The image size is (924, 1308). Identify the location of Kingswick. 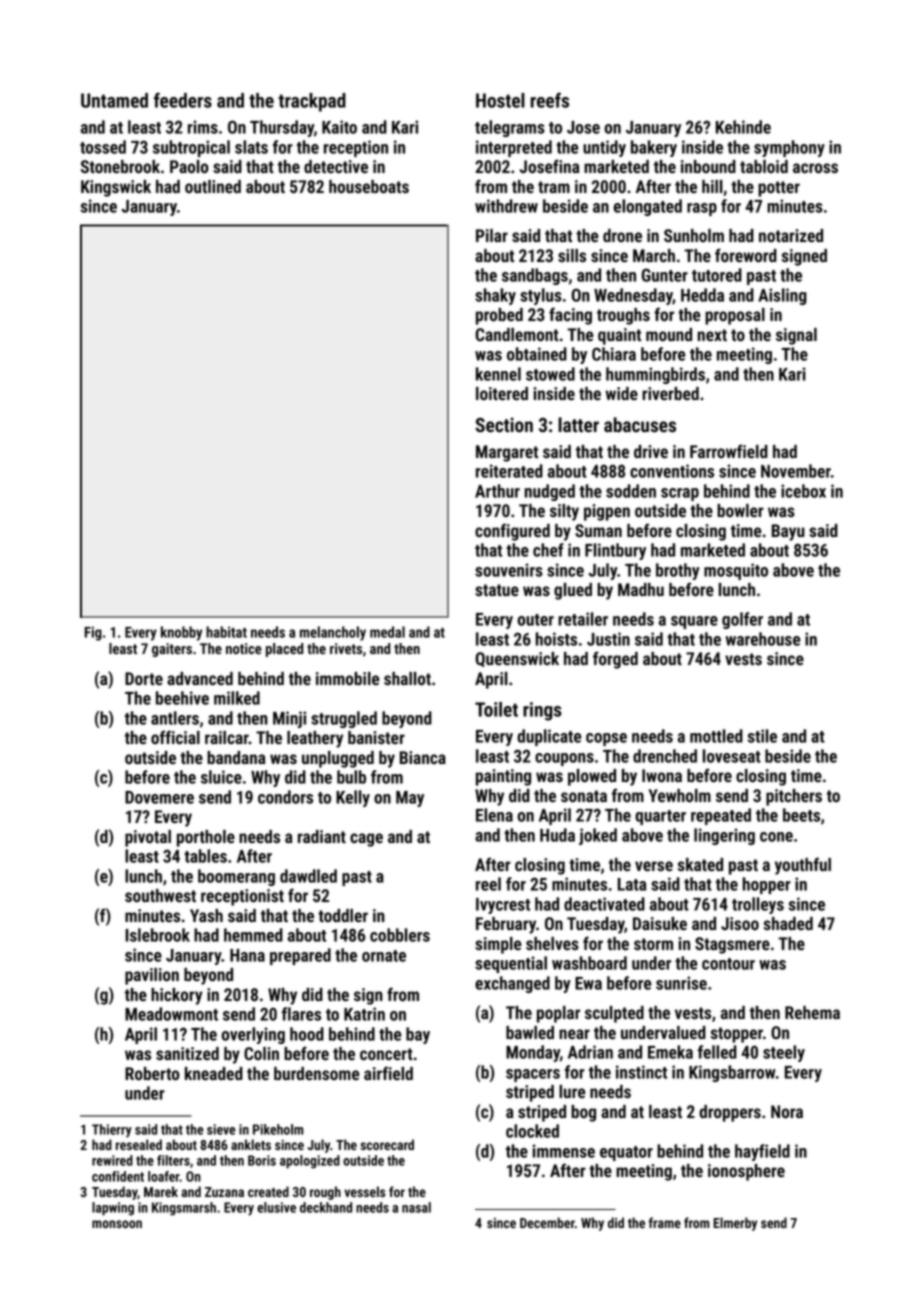
(116, 188).
